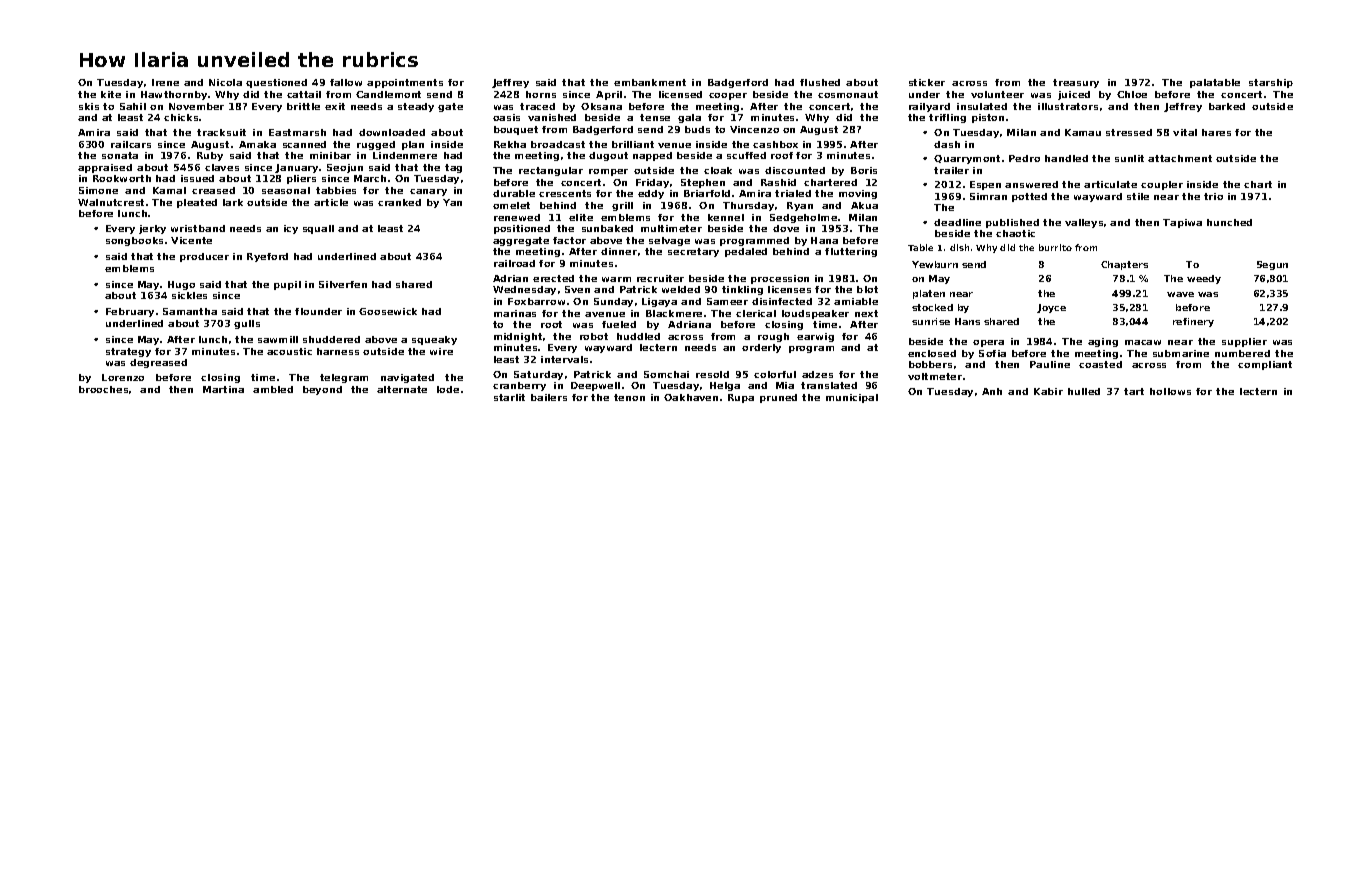 The width and height of the screenshot is (1372, 887). I want to click on trailer, so click(951, 170).
